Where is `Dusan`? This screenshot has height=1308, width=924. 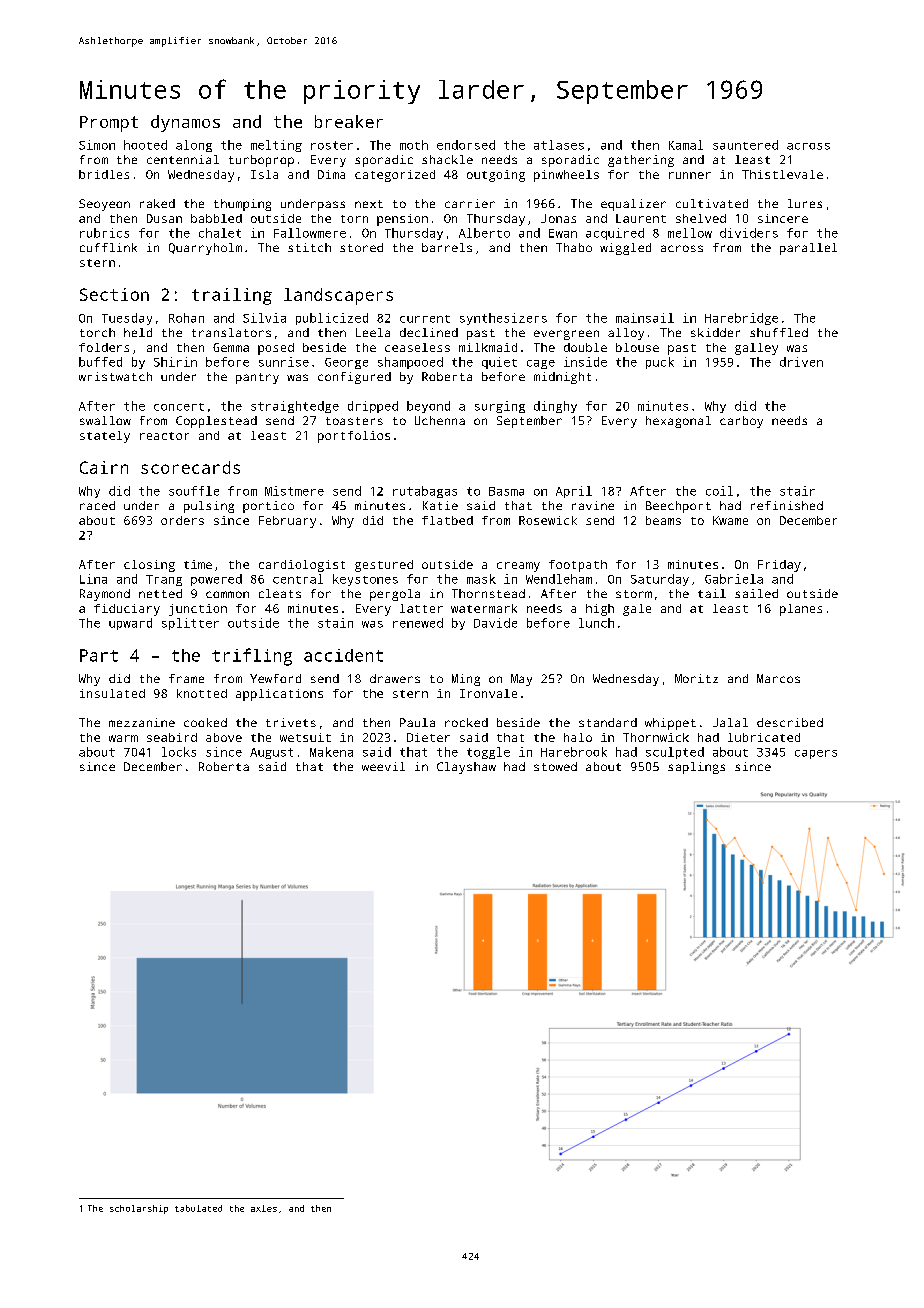
Dusan is located at coordinates (164, 218).
